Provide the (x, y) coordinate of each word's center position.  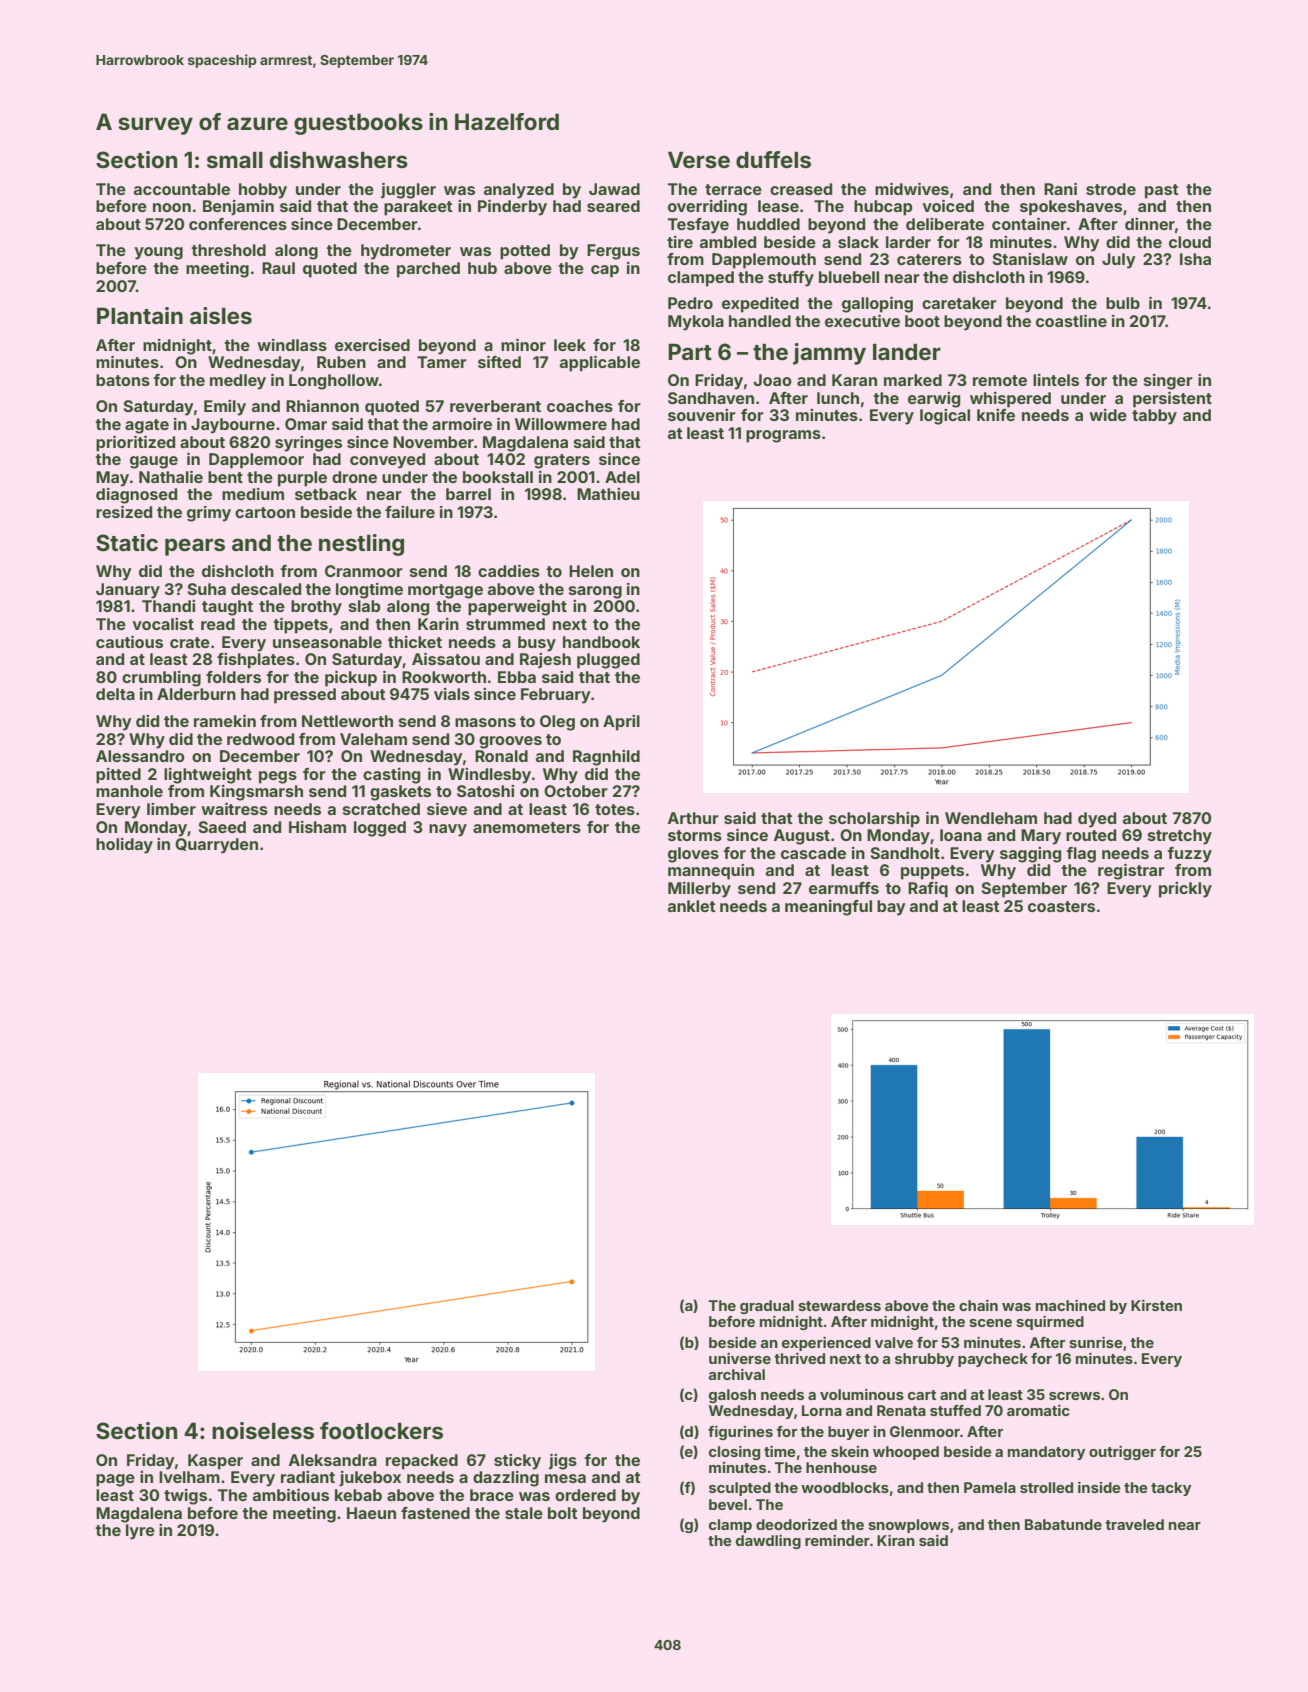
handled (760, 321)
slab (364, 606)
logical (945, 417)
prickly (1185, 890)
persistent (1172, 400)
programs (783, 436)
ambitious (291, 1495)
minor (523, 345)
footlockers (381, 1430)
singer (1168, 382)
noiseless (263, 1430)
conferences (238, 224)
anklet (692, 906)
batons (123, 380)
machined (1070, 1305)
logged (380, 829)
